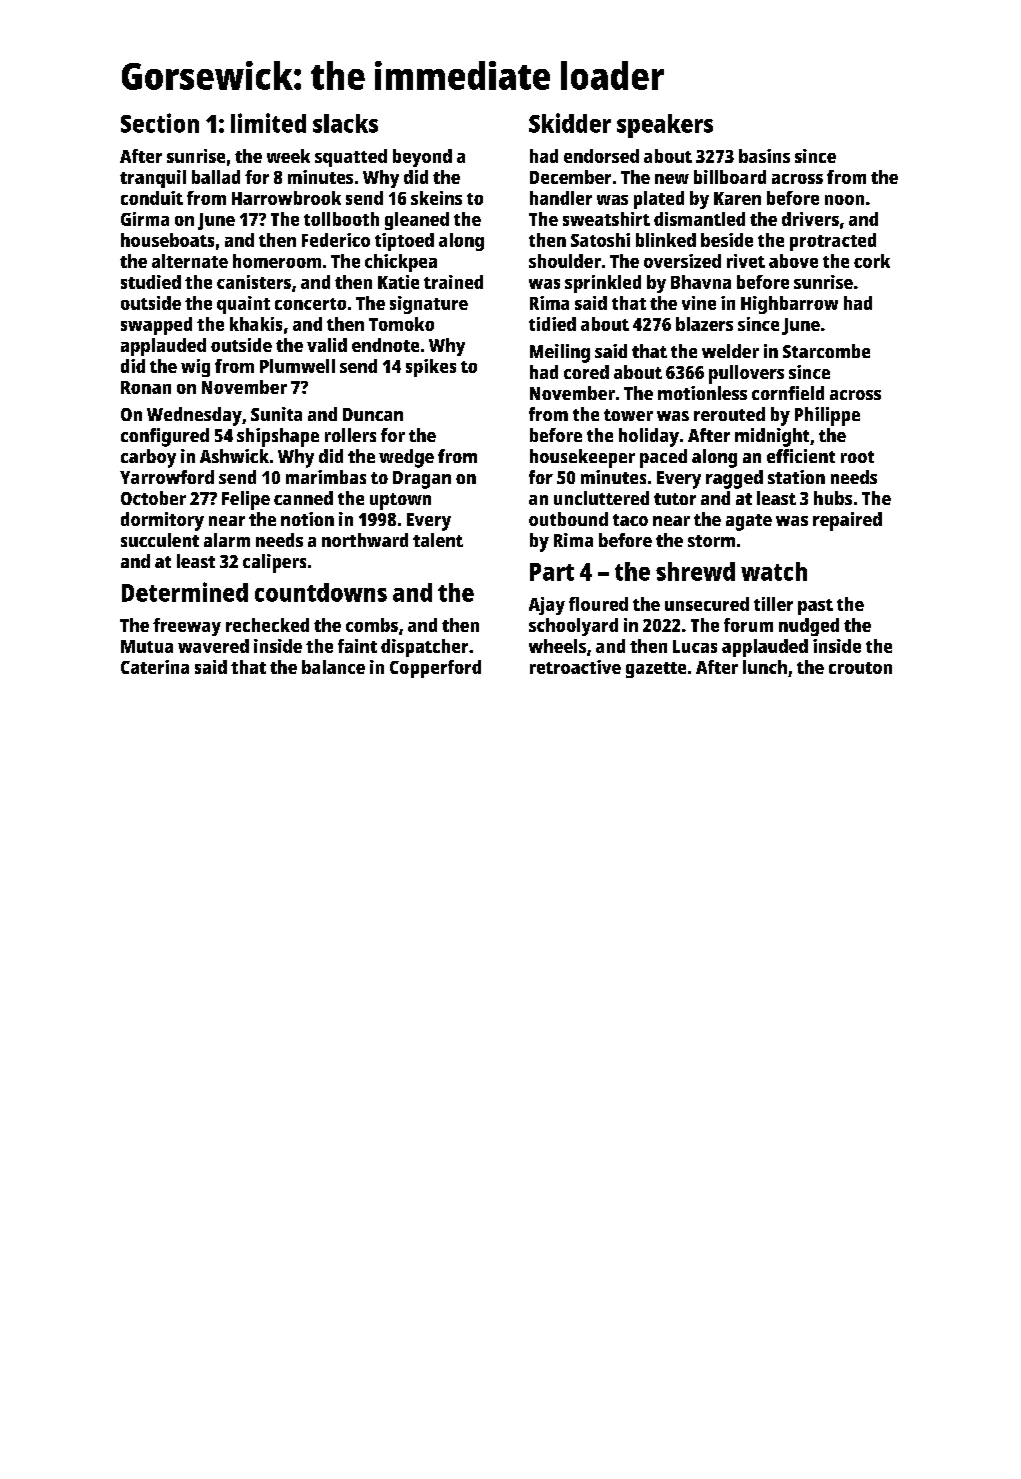 Image resolution: width=1021 pixels, height=1479 pixels. Describe the element at coordinates (570, 177) in the screenshot. I see `December` at that location.
